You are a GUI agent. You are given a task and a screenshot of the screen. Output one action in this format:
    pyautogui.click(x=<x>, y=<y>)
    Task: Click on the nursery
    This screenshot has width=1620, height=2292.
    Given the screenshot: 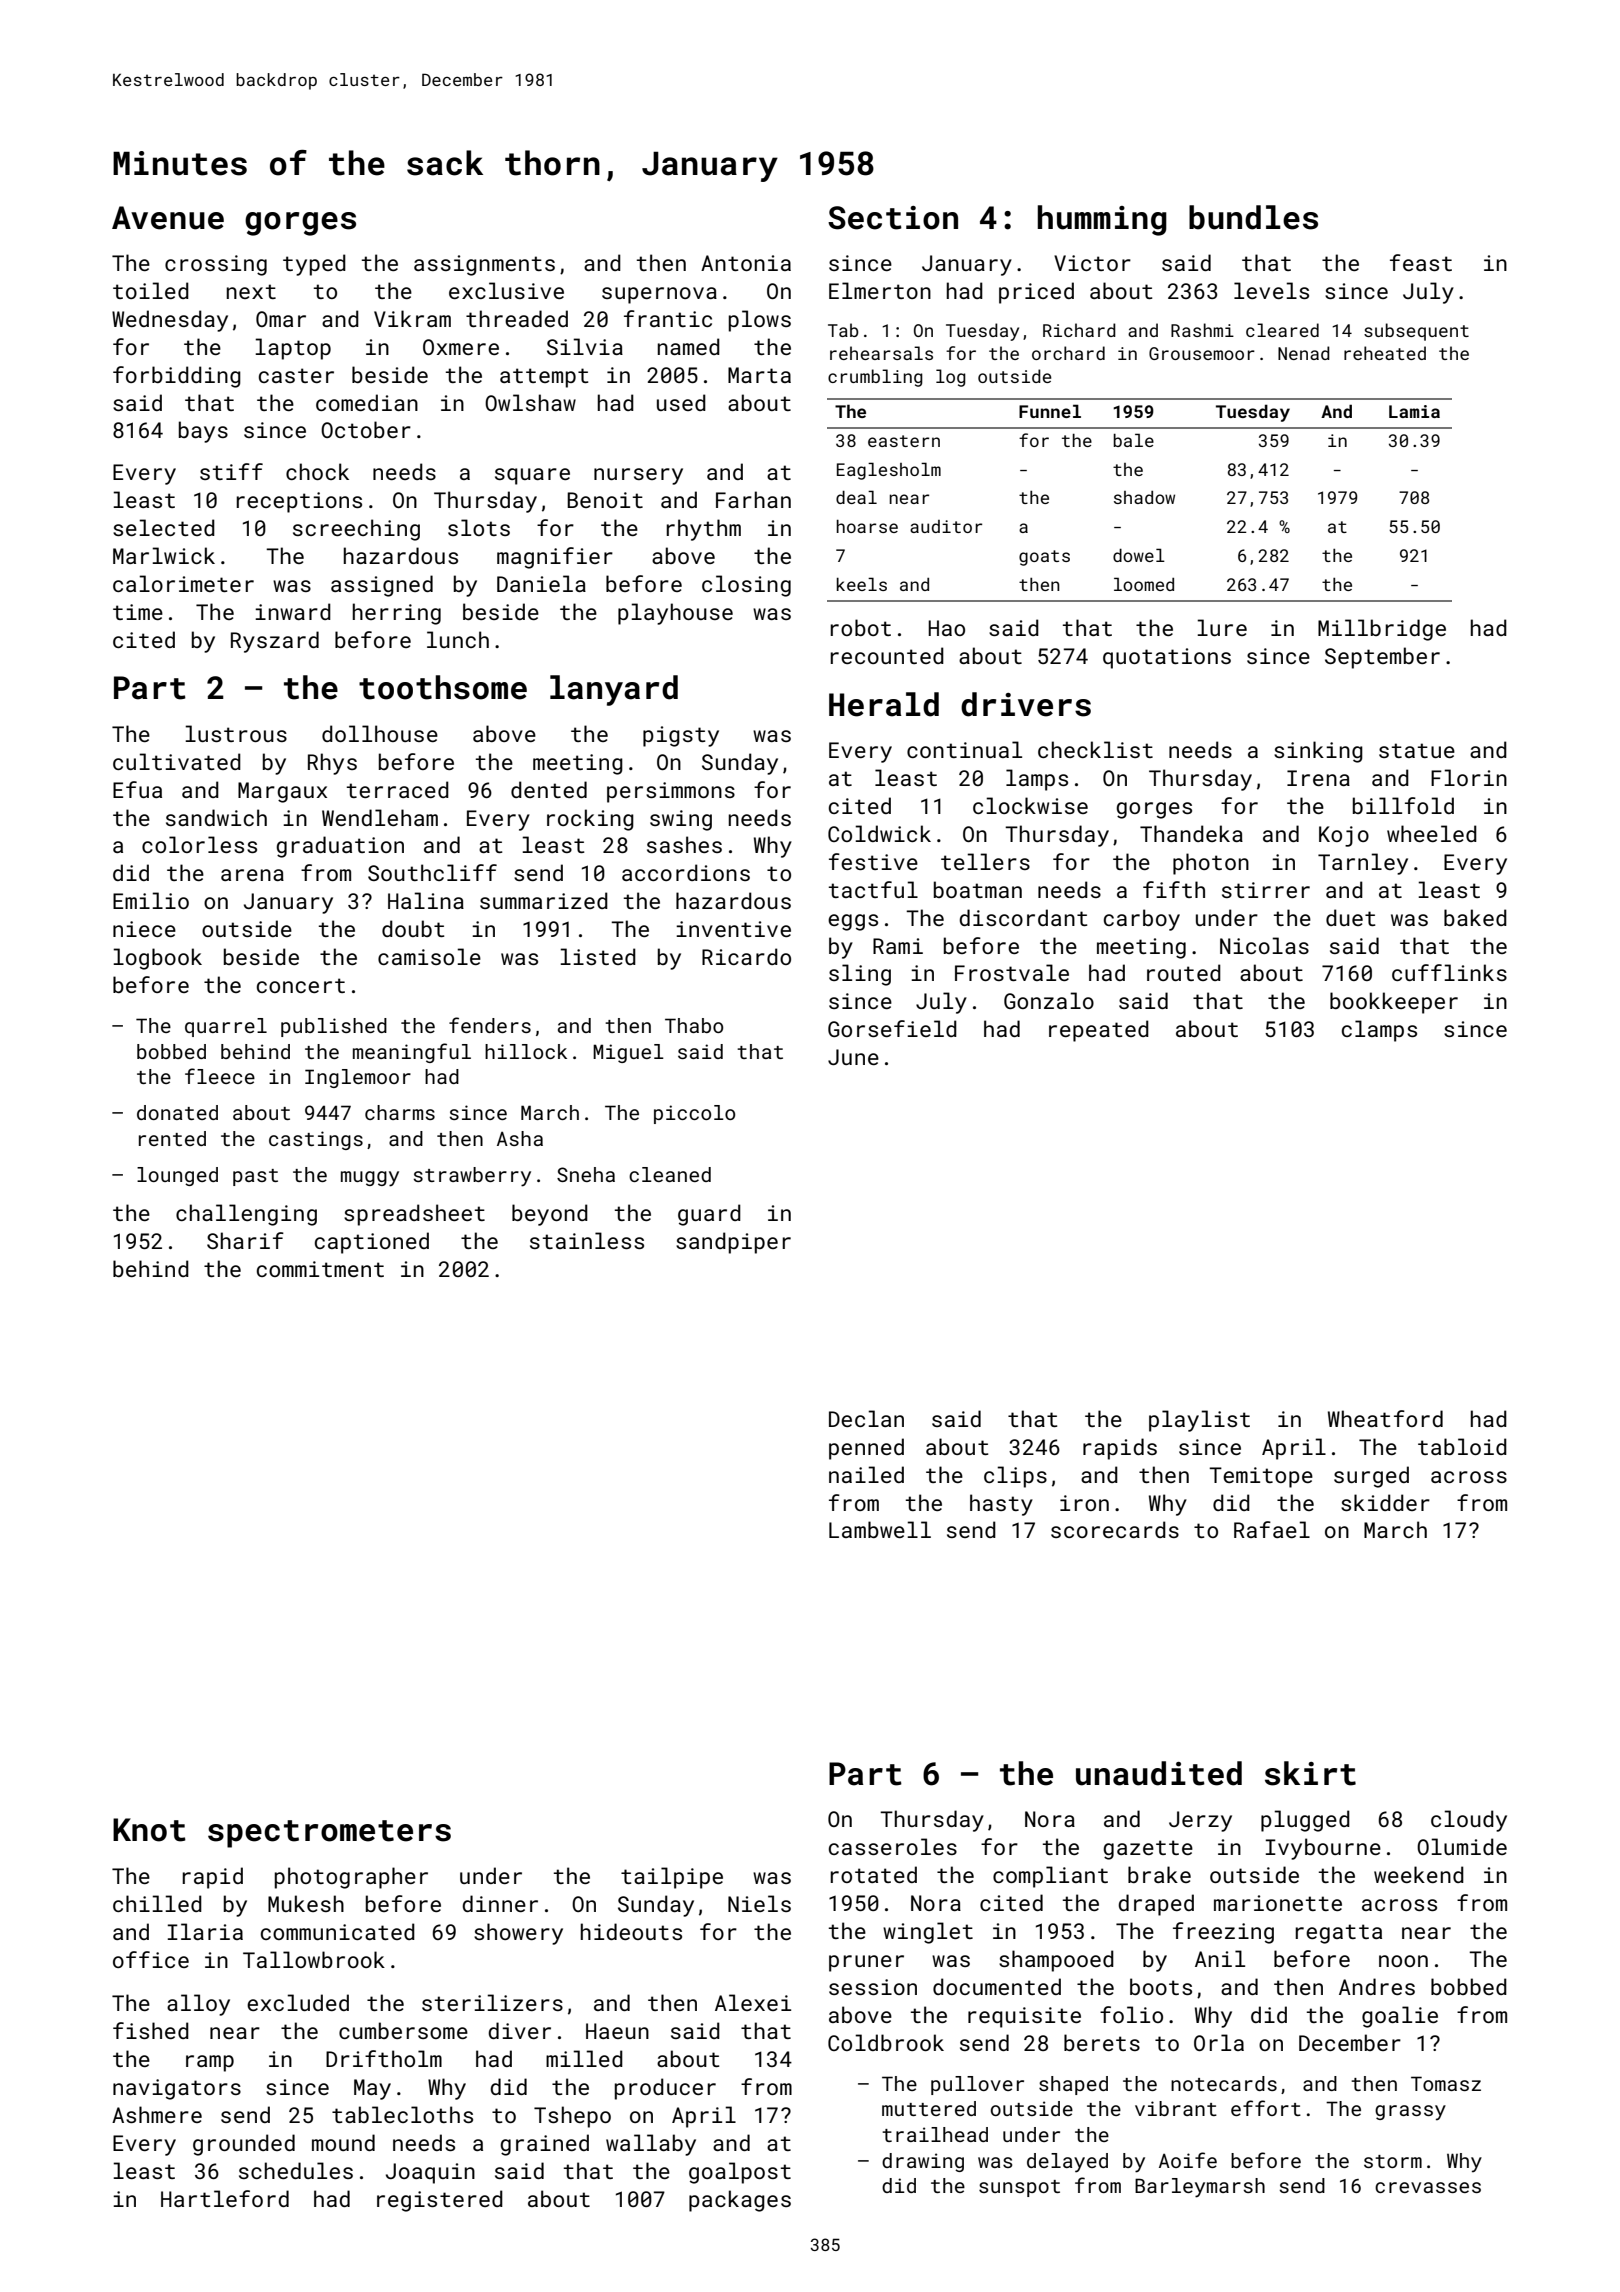 What is the action you would take?
    pyautogui.click(x=638, y=476)
